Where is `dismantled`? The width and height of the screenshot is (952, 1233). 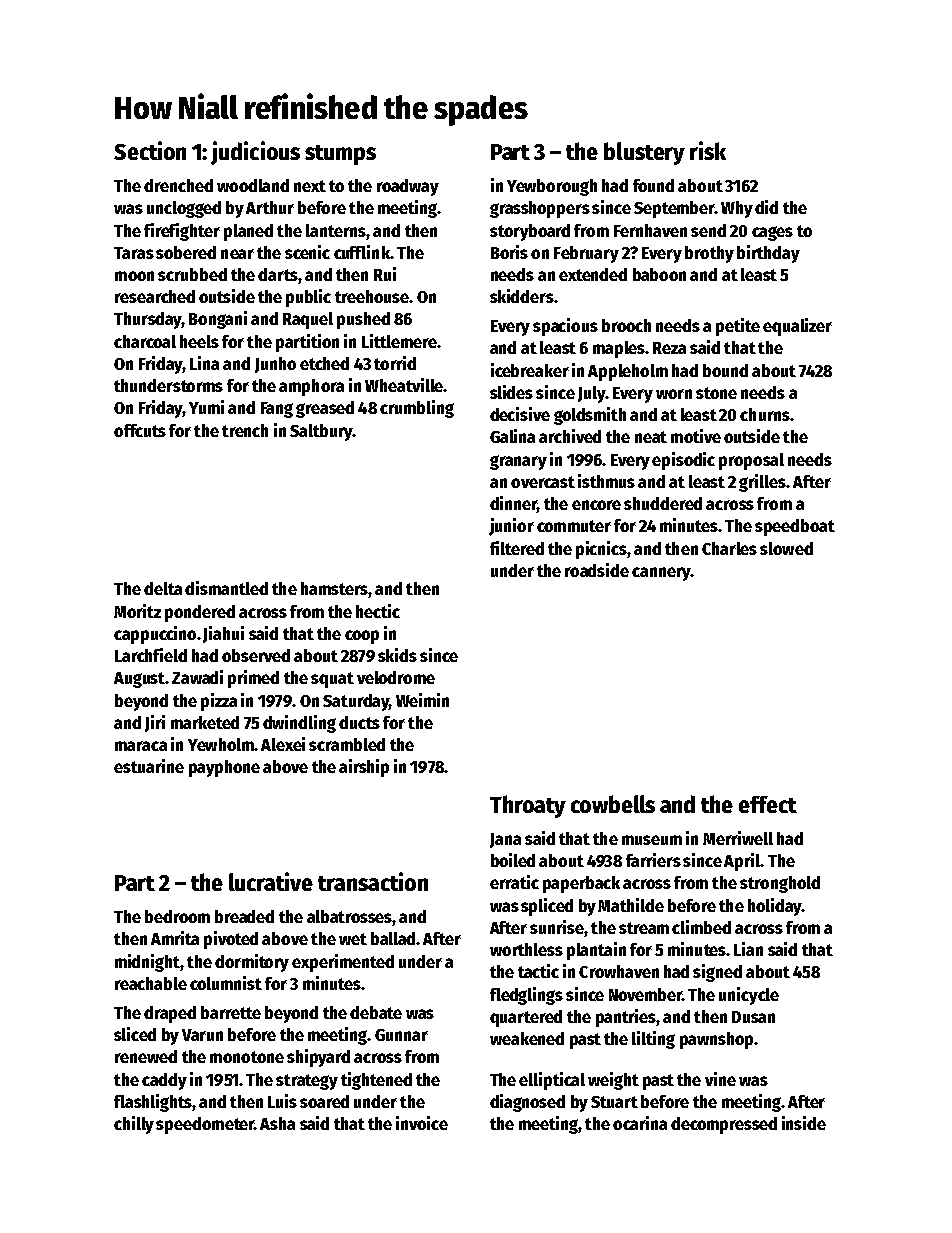 dismantled is located at coordinates (226, 588).
